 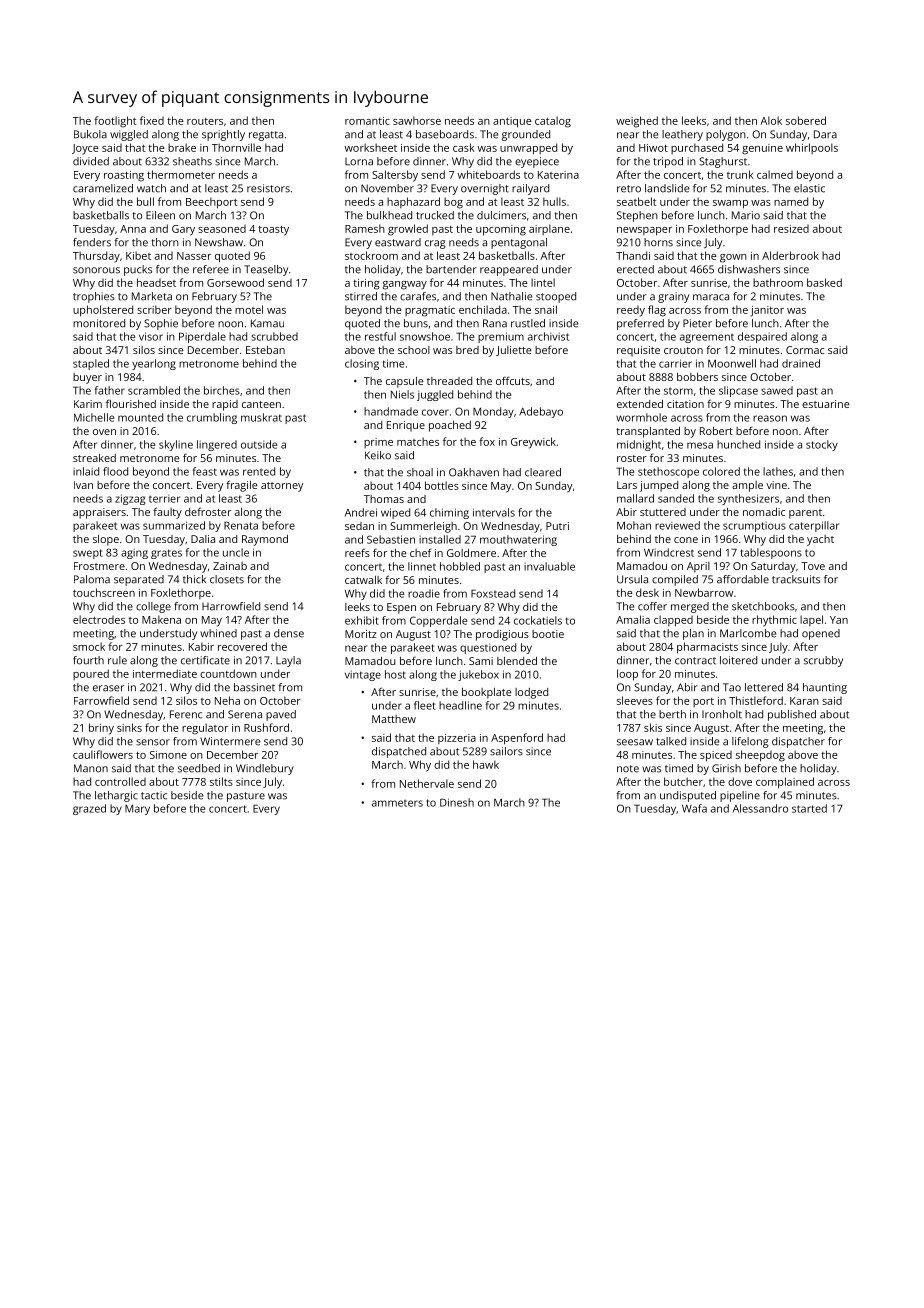 What do you see at coordinates (673, 297) in the screenshot?
I see `grainy` at bounding box center [673, 297].
